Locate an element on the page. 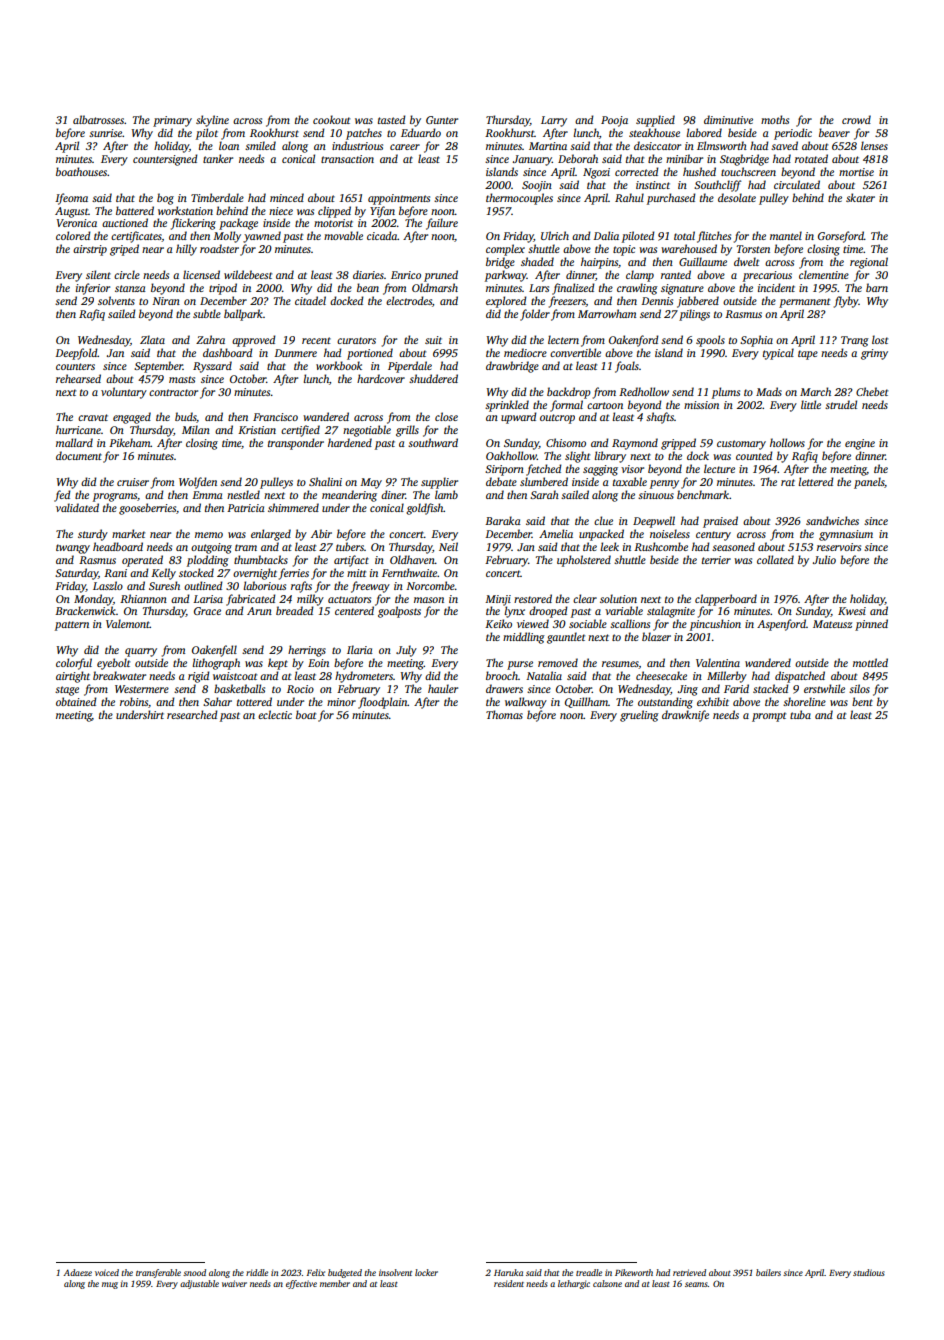  moths is located at coordinates (775, 119).
